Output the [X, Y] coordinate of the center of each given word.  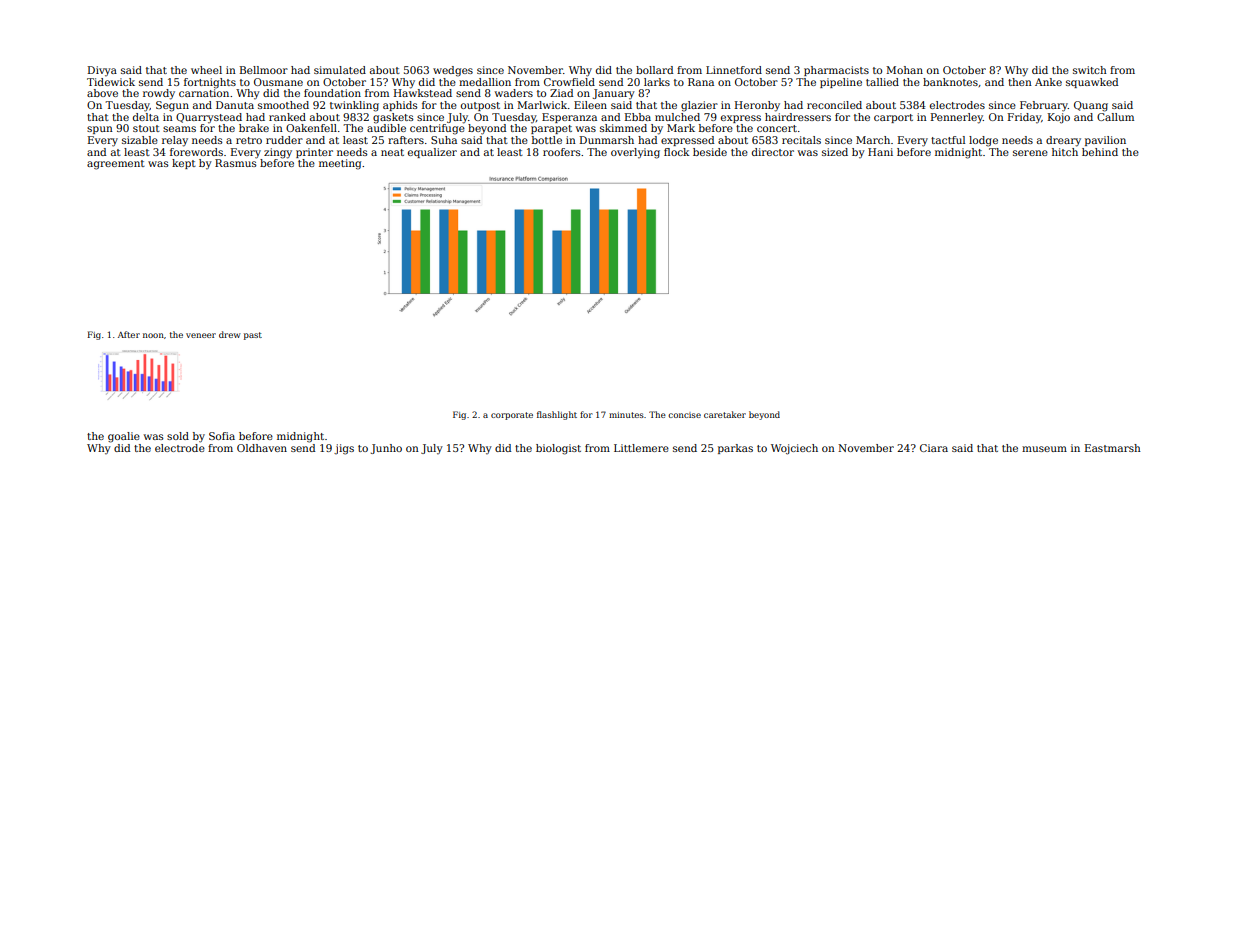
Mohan [904, 70]
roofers [562, 152]
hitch [1065, 152]
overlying [635, 153]
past [253, 336]
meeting [340, 164]
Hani [880, 152]
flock [677, 152]
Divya [102, 71]
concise [684, 415]
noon [153, 335]
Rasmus [236, 163]
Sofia [222, 436]
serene [1030, 153]
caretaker [725, 414]
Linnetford [734, 70]
